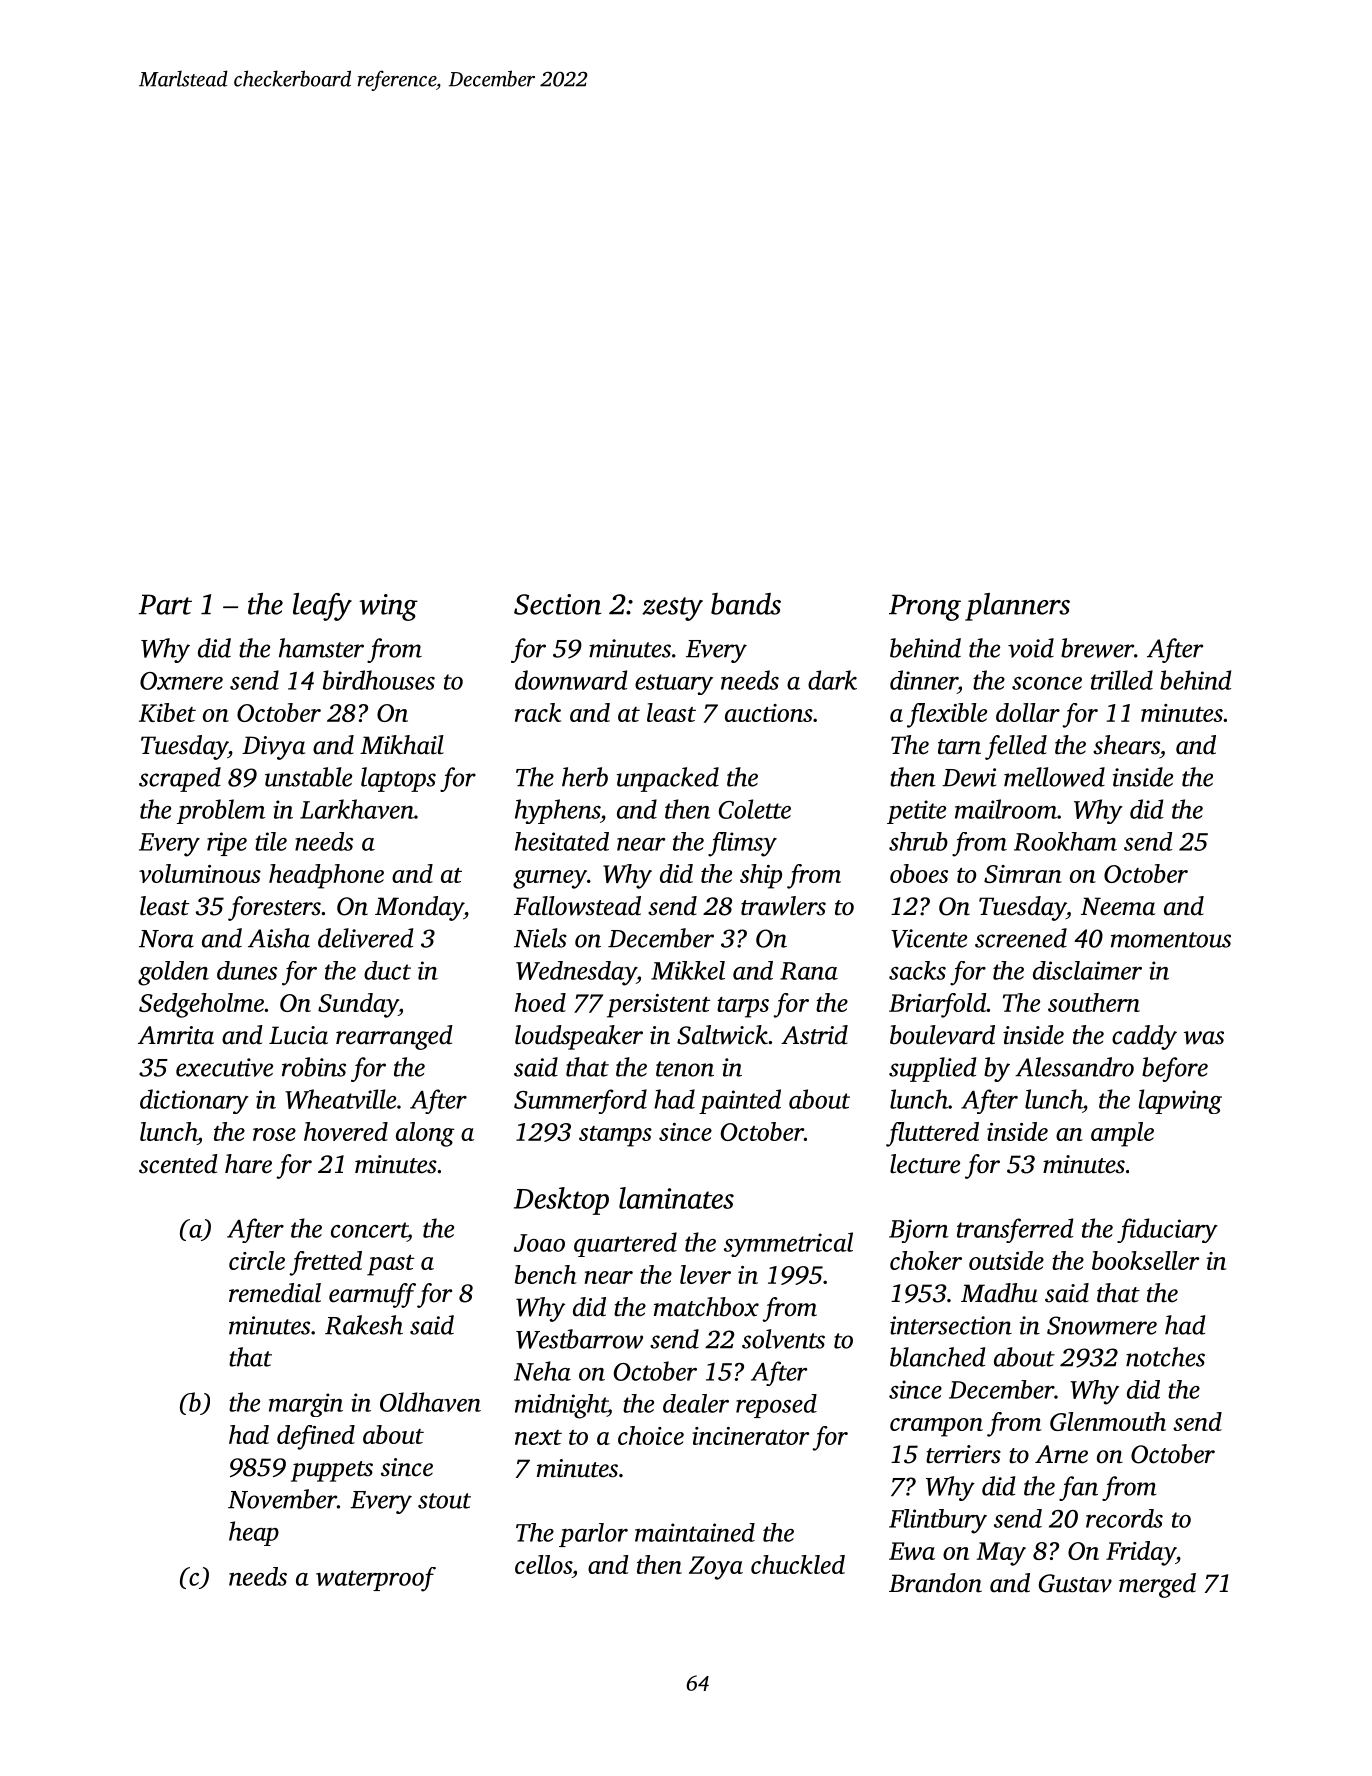  I want to click on Rakesh, so click(364, 1325).
